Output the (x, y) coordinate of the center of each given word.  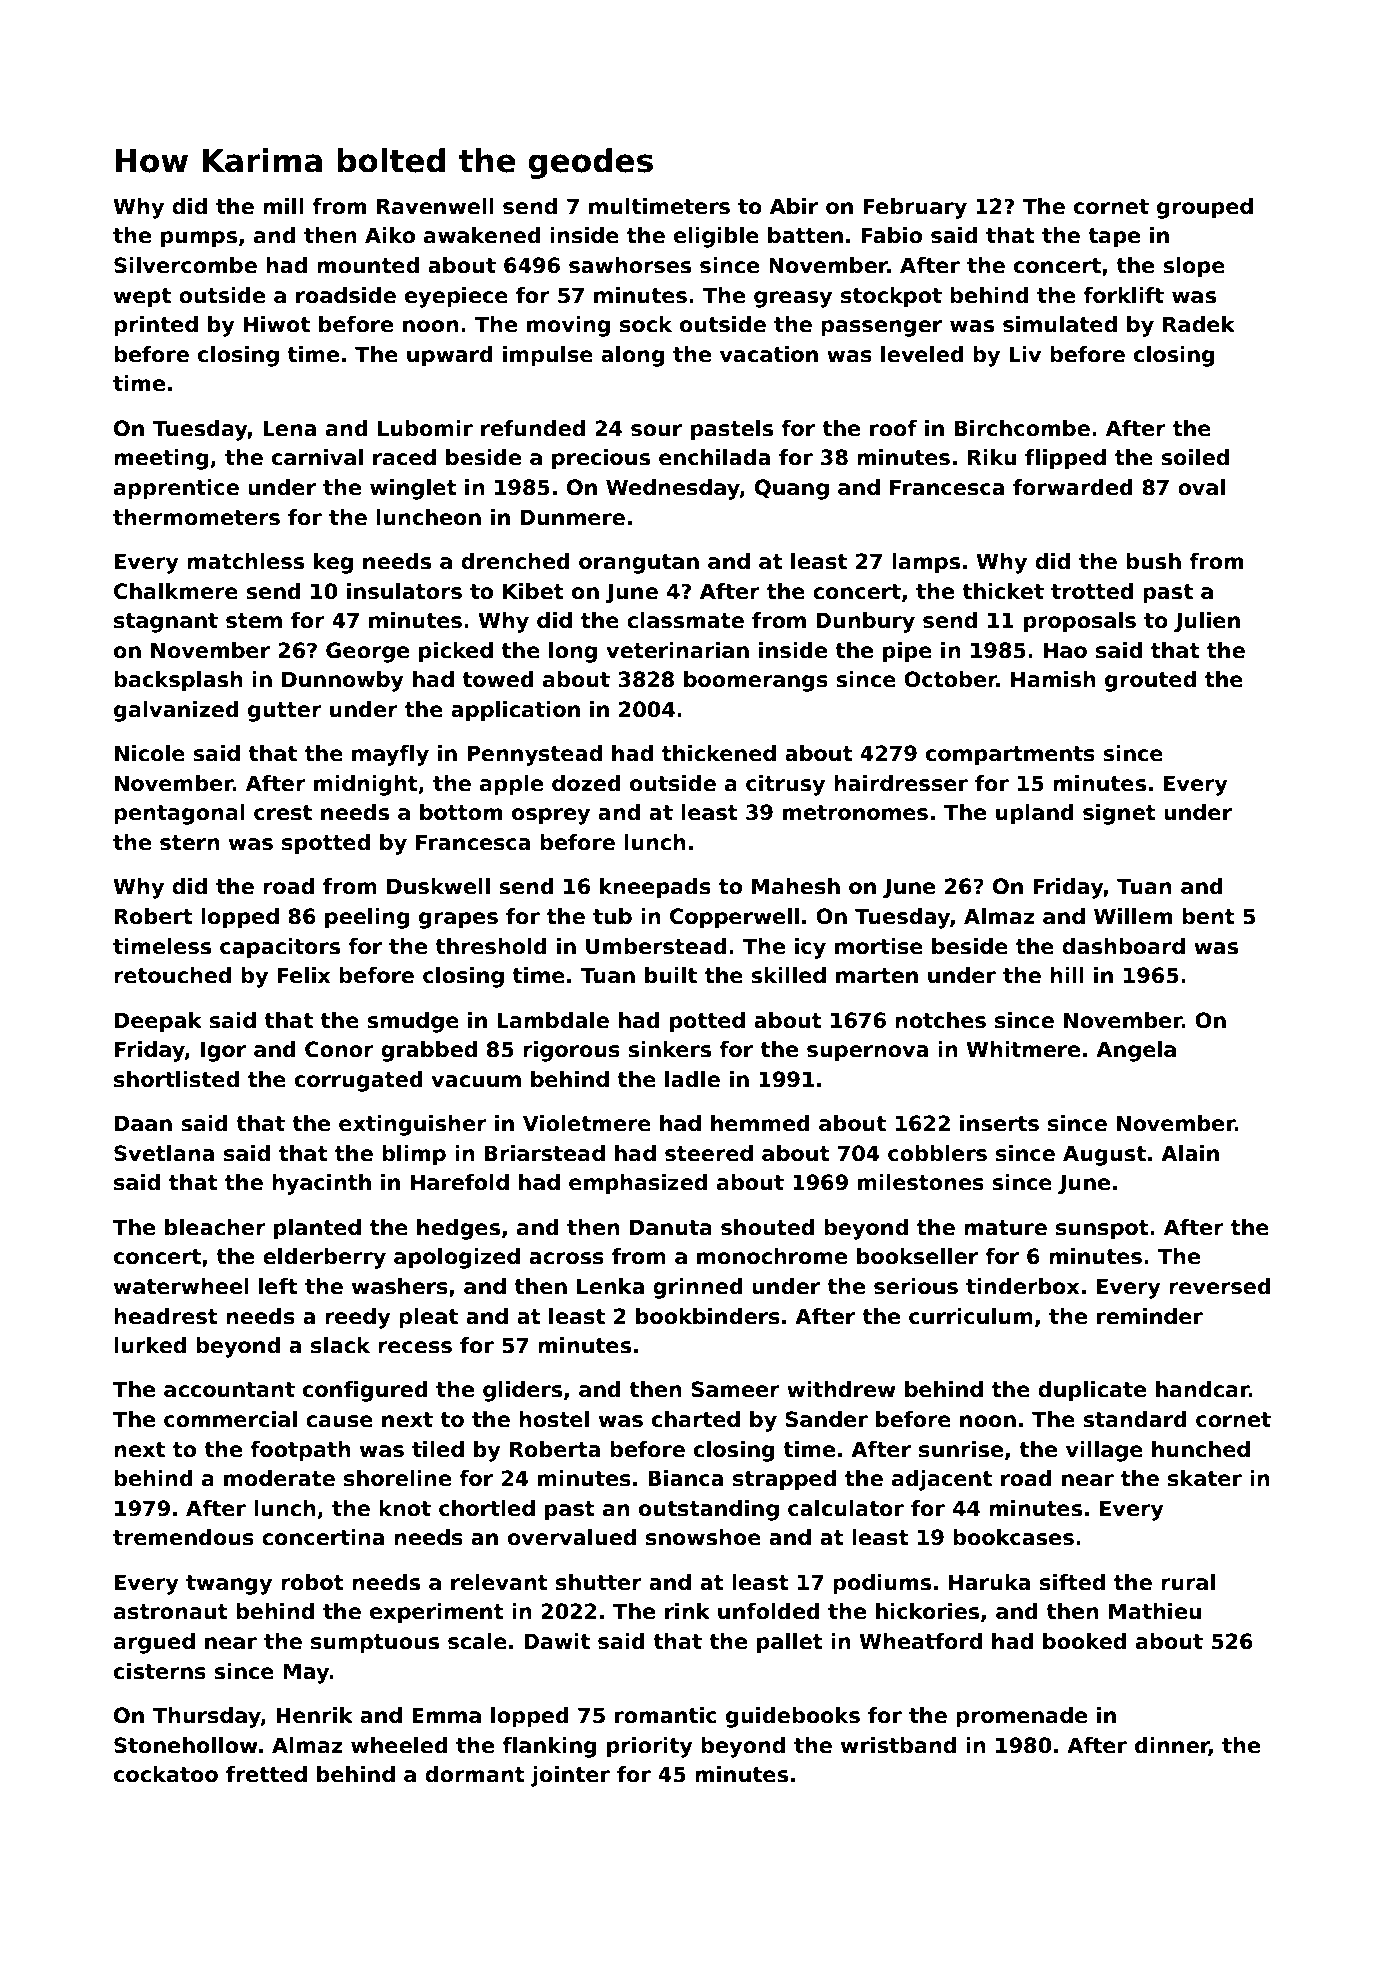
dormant (475, 1774)
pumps (199, 239)
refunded (533, 428)
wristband (898, 1745)
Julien (1207, 622)
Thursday (207, 1717)
